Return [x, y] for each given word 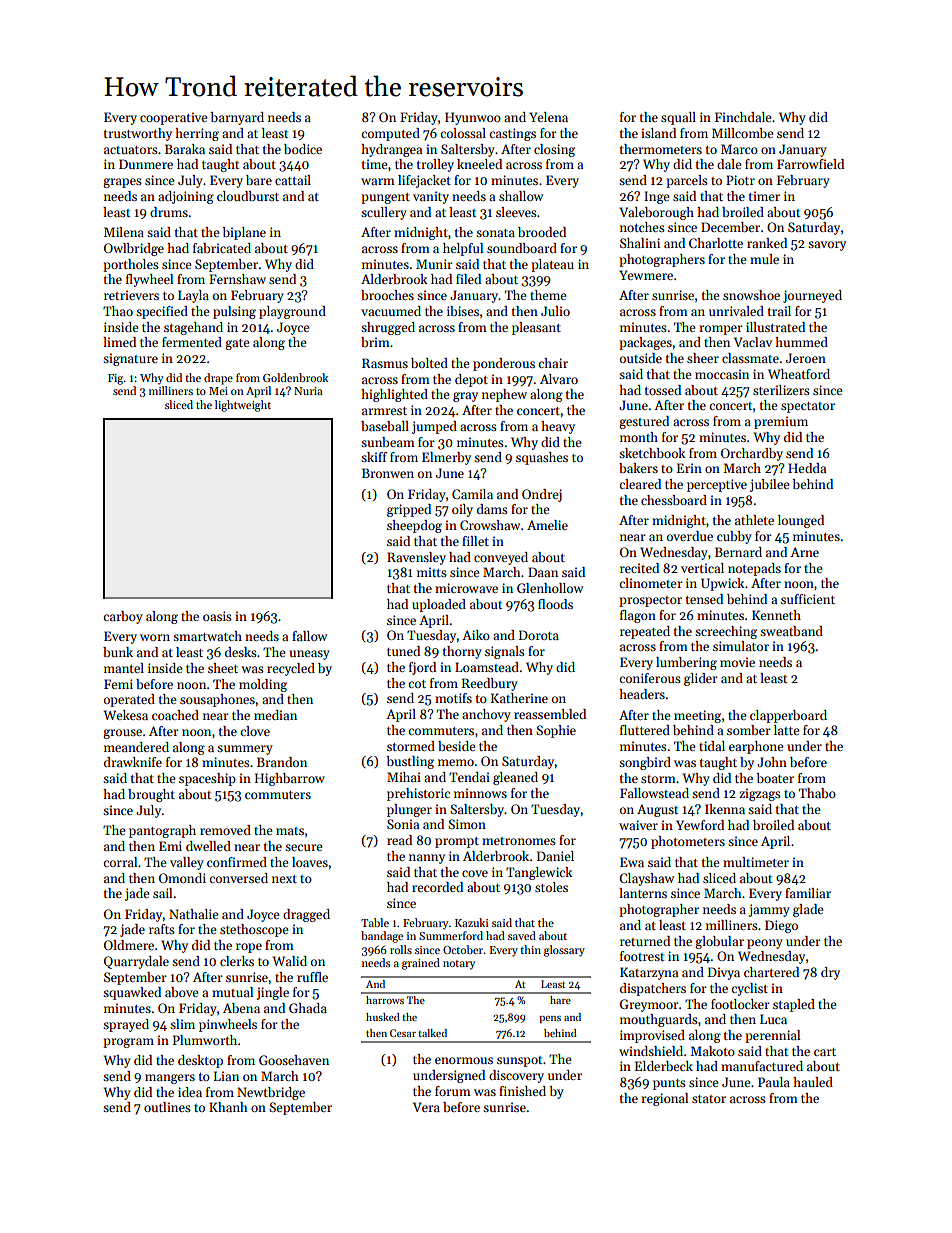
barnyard [237, 118]
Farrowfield [810, 164]
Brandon [282, 762]
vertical [702, 568]
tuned [403, 651]
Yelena [548, 117]
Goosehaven [294, 1060]
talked [433, 1033]
